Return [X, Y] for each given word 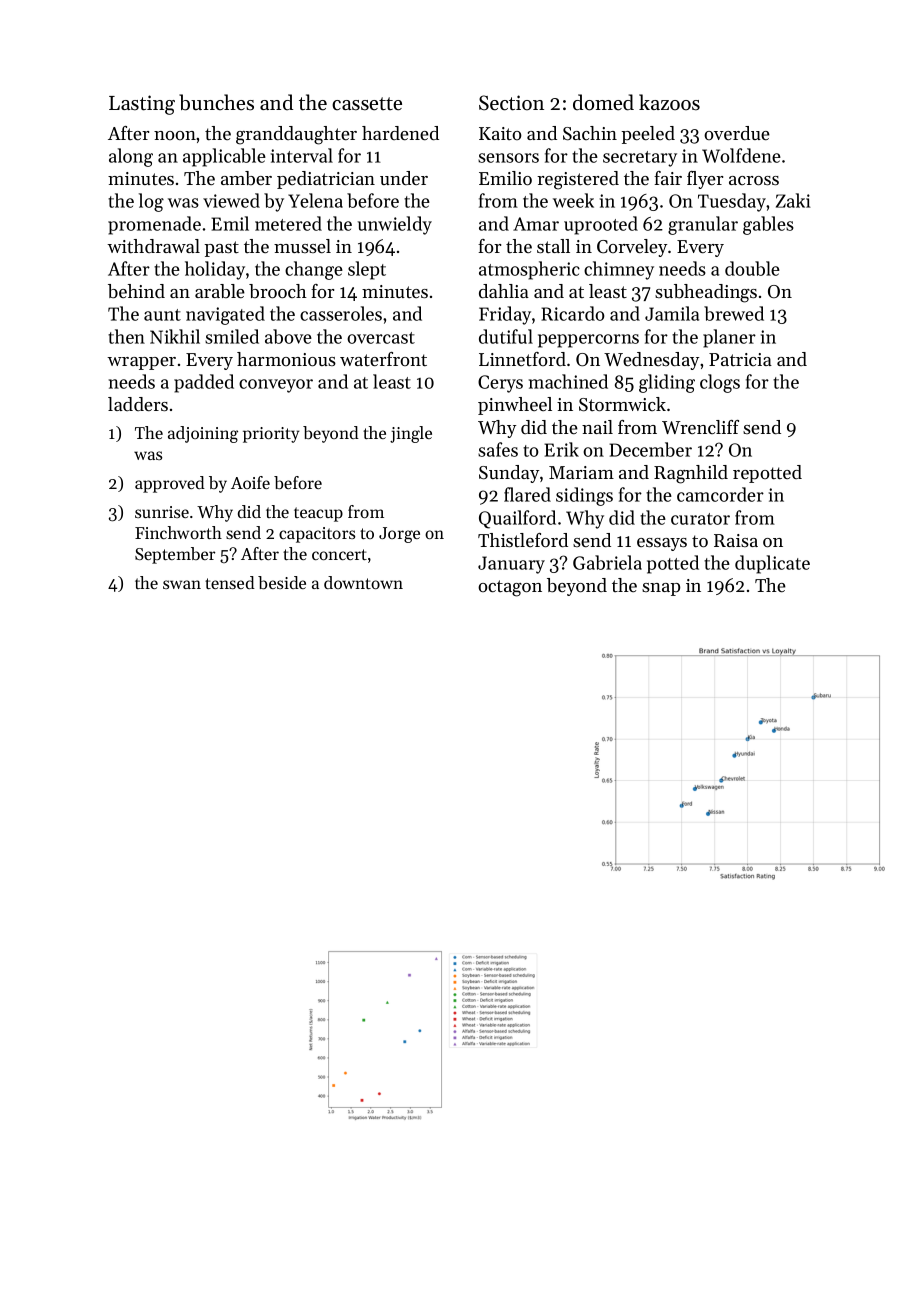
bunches [216, 102]
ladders [138, 404]
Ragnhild [691, 474]
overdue [737, 133]
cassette [367, 104]
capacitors [317, 535]
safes [498, 449]
